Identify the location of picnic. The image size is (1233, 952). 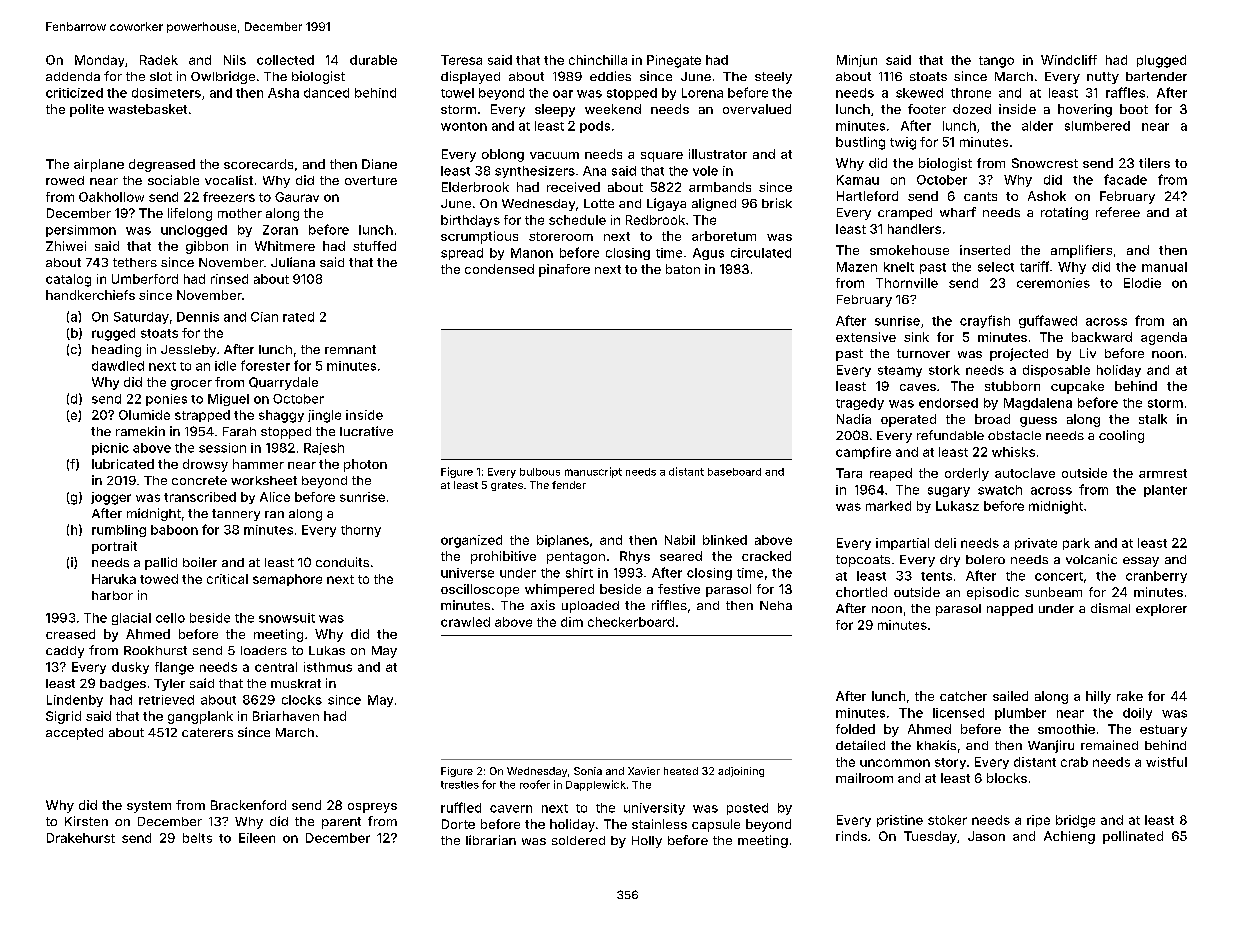
(110, 449).
